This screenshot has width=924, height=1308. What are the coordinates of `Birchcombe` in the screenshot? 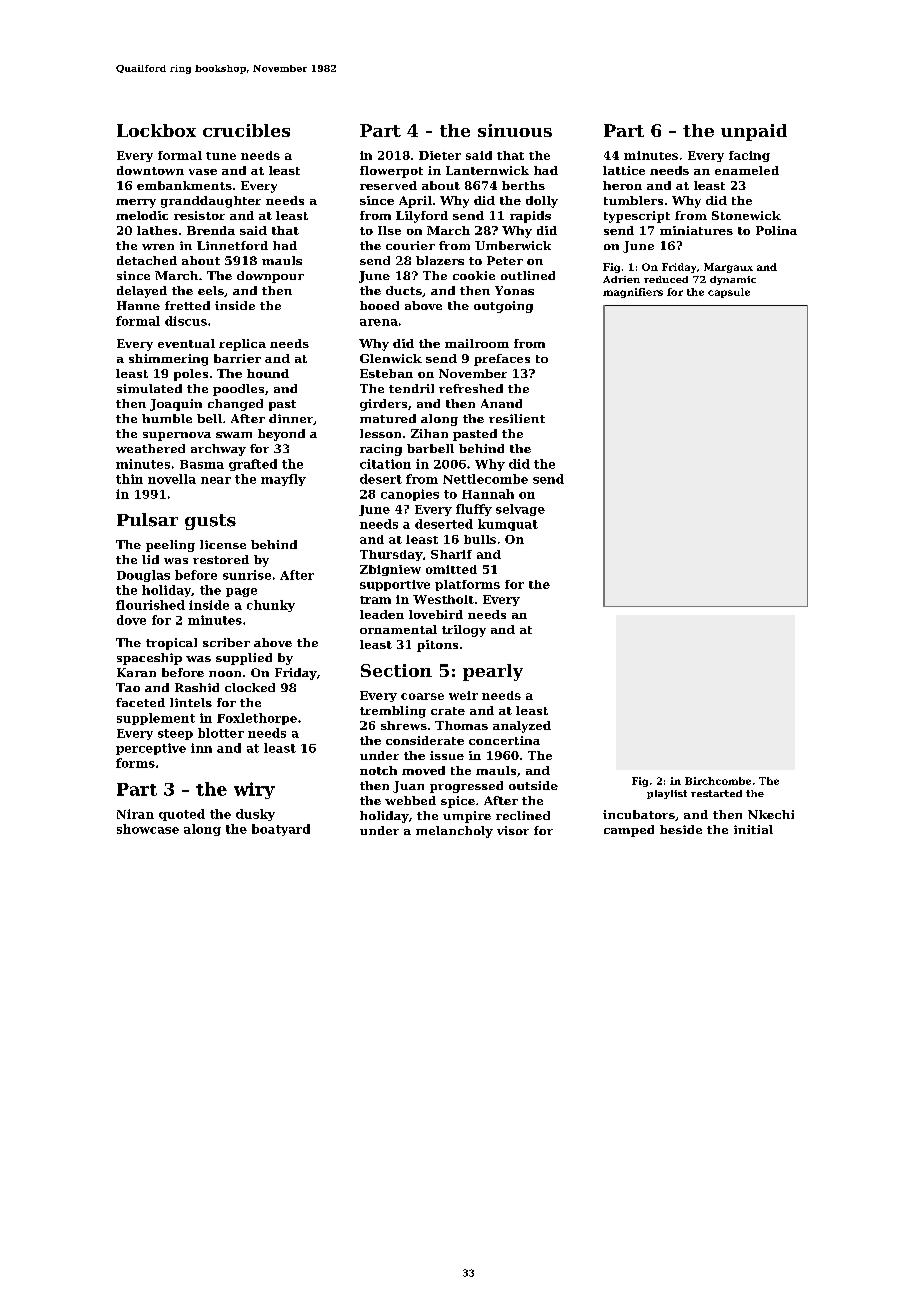 It's located at (718, 781).
